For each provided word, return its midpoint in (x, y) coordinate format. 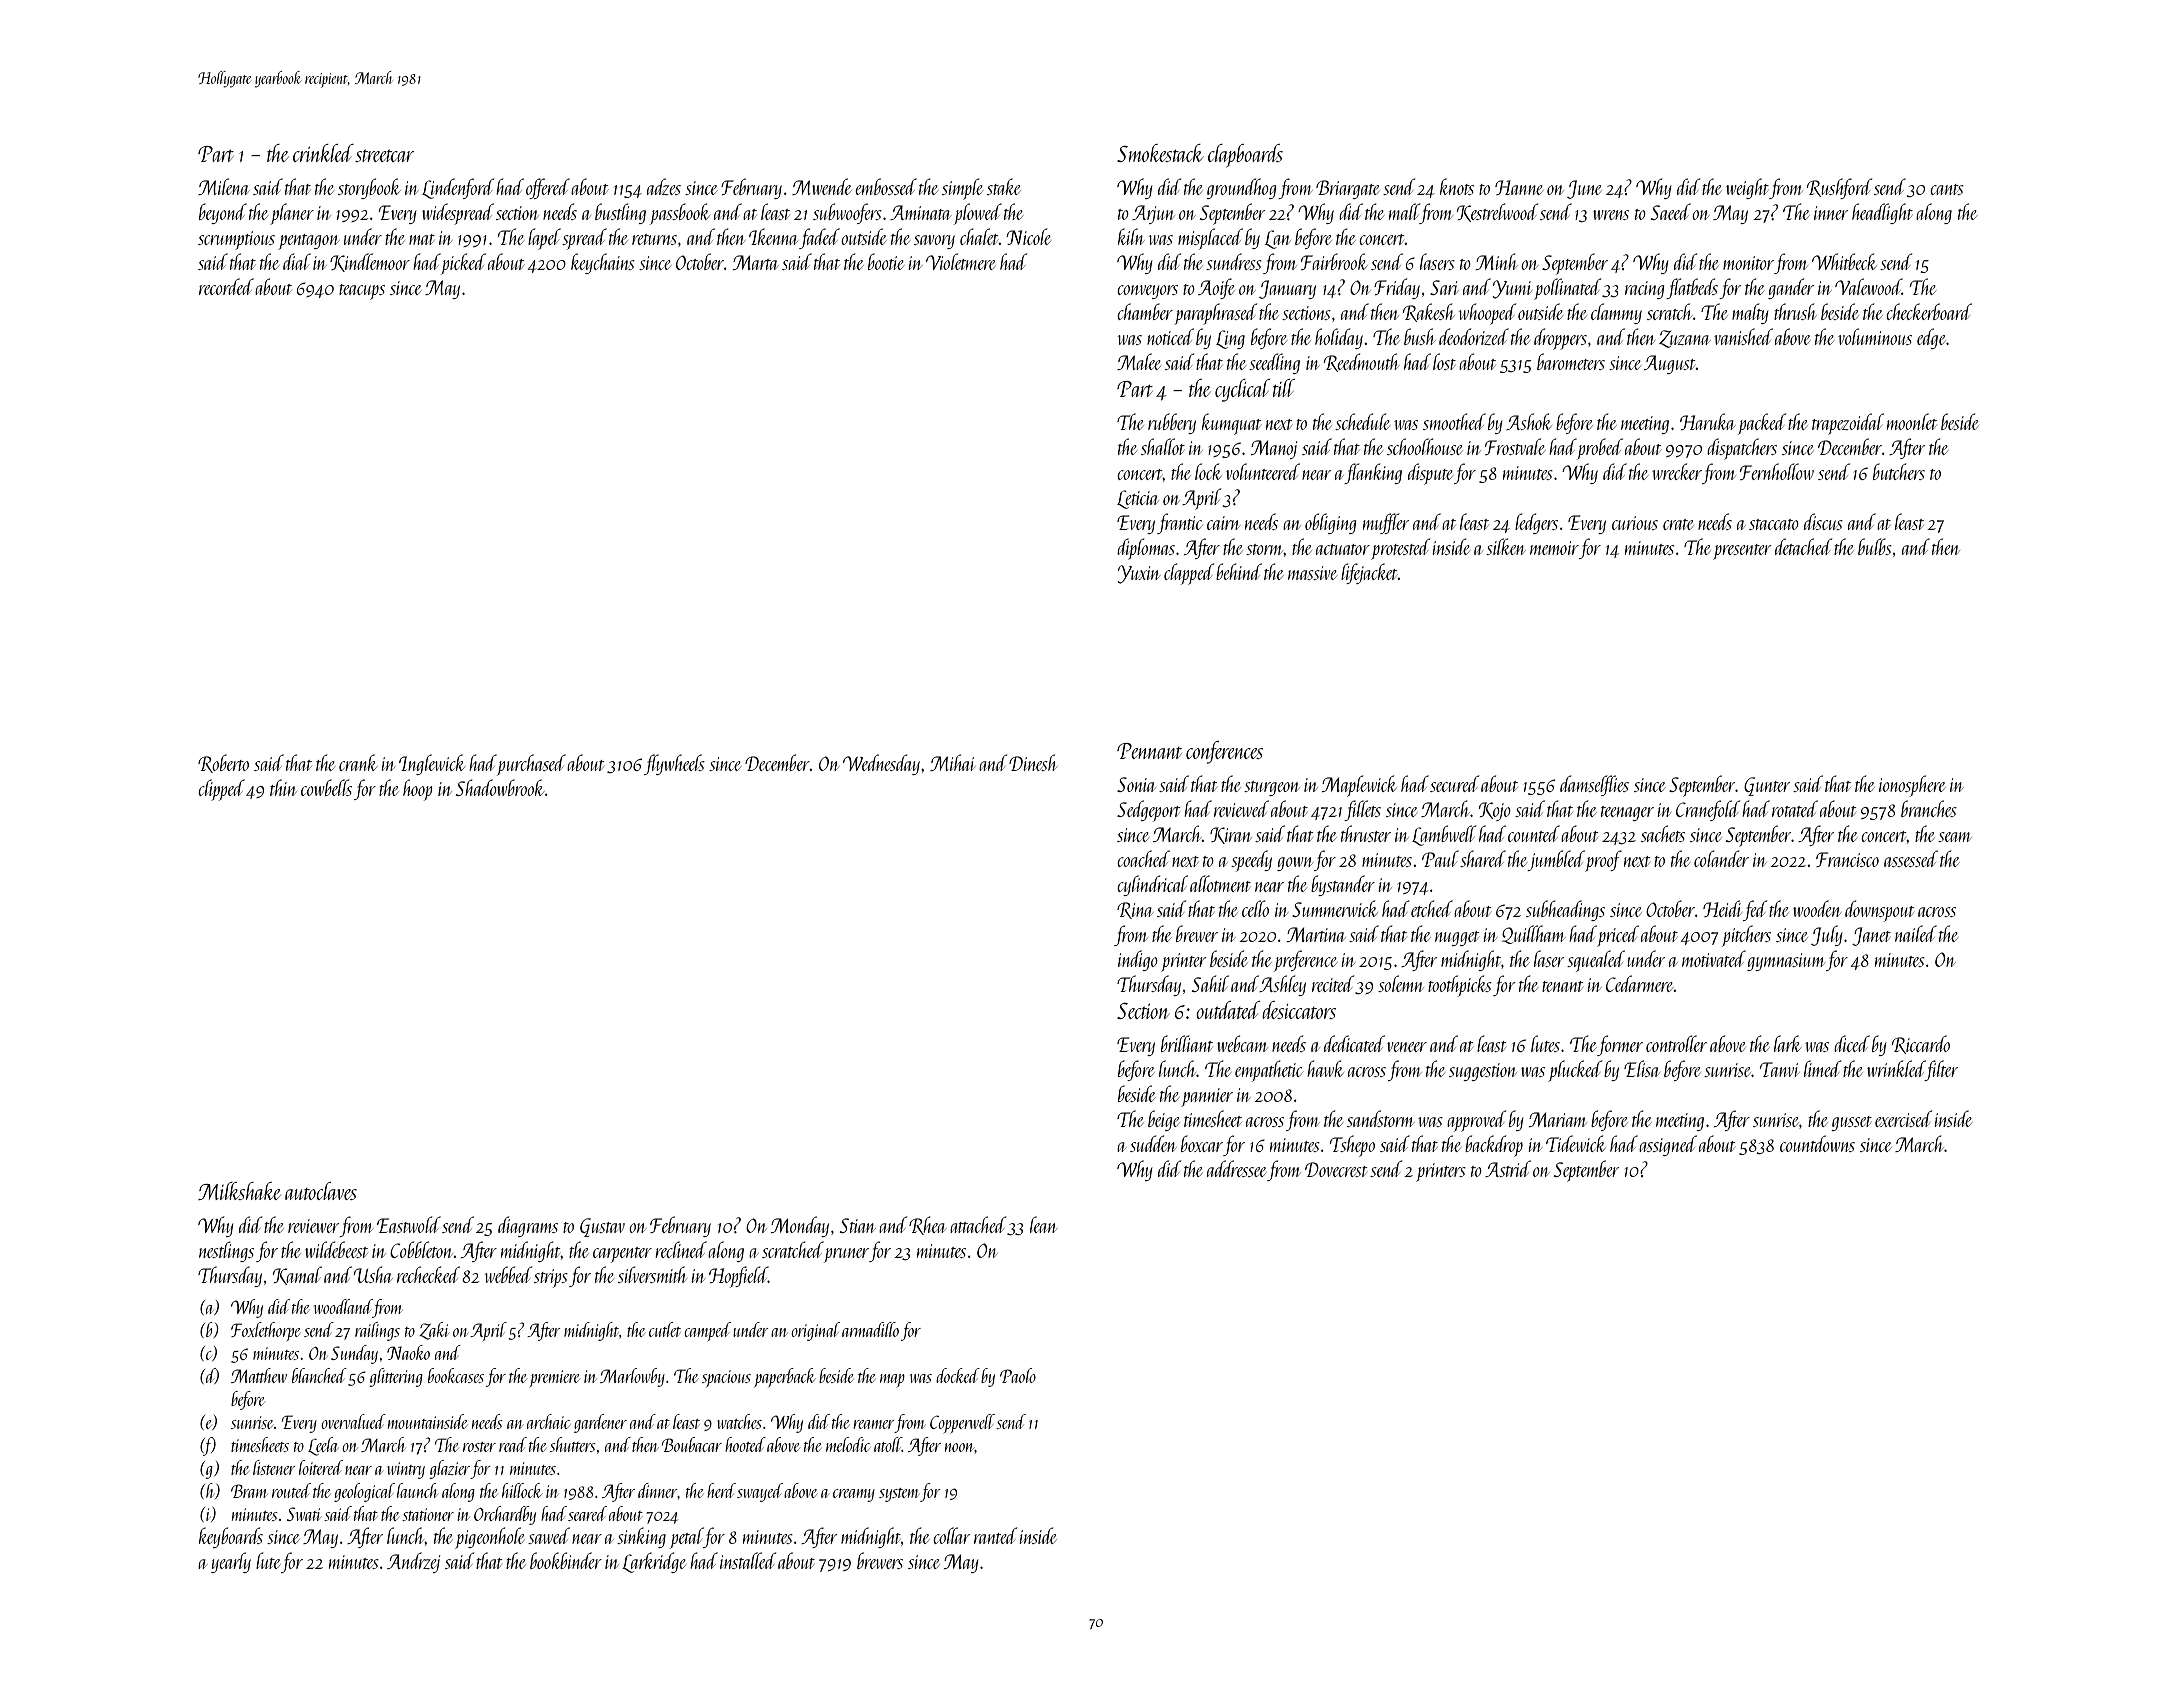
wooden (1817, 908)
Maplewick (1359, 786)
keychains (603, 263)
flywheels (674, 764)
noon (960, 1447)
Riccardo (1921, 1044)
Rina (1135, 910)
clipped (221, 790)
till (1284, 388)
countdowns (1817, 1143)
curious (1635, 523)
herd (721, 1490)
